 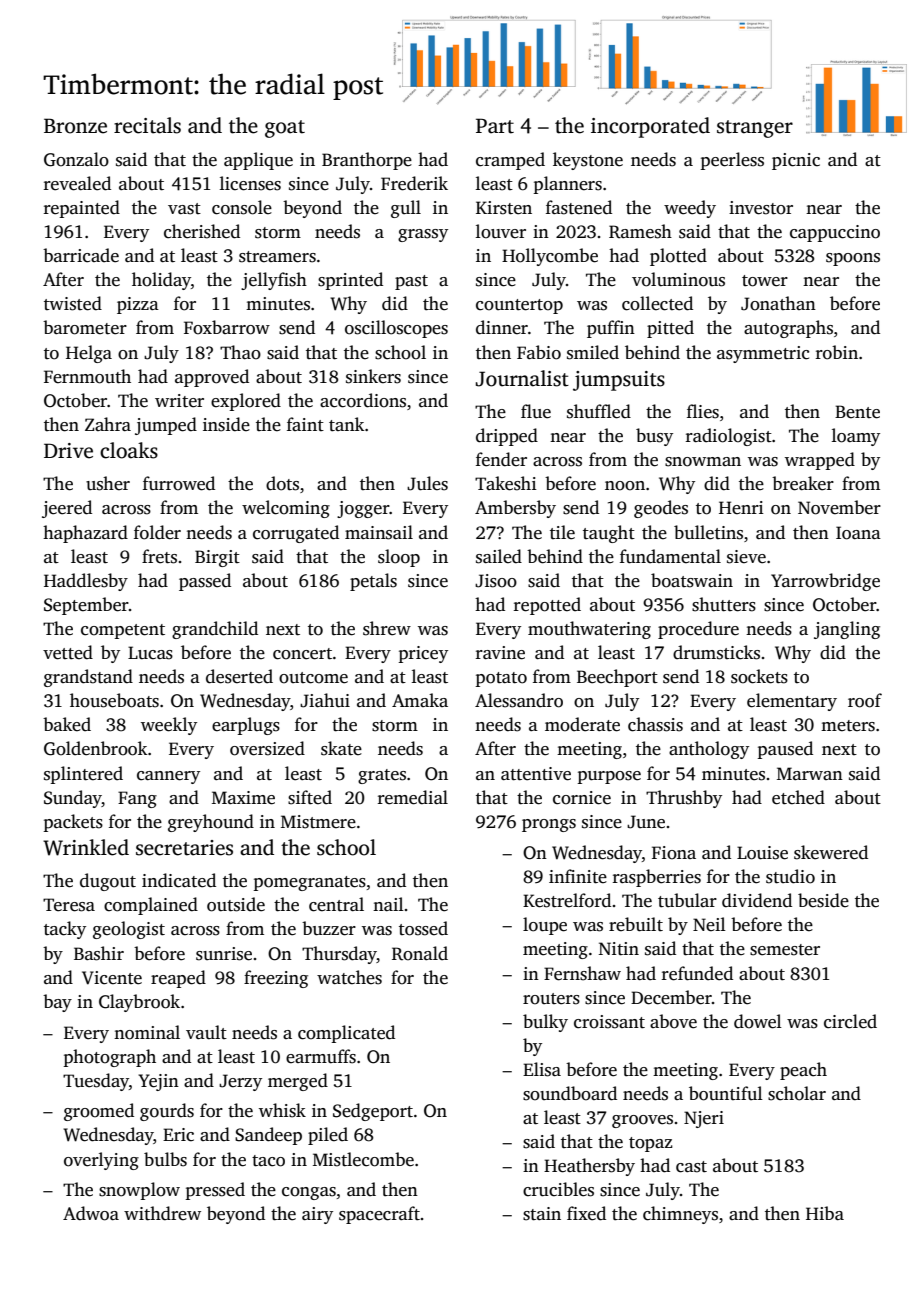 What do you see at coordinates (91, 1213) in the screenshot?
I see `Adwoa` at bounding box center [91, 1213].
